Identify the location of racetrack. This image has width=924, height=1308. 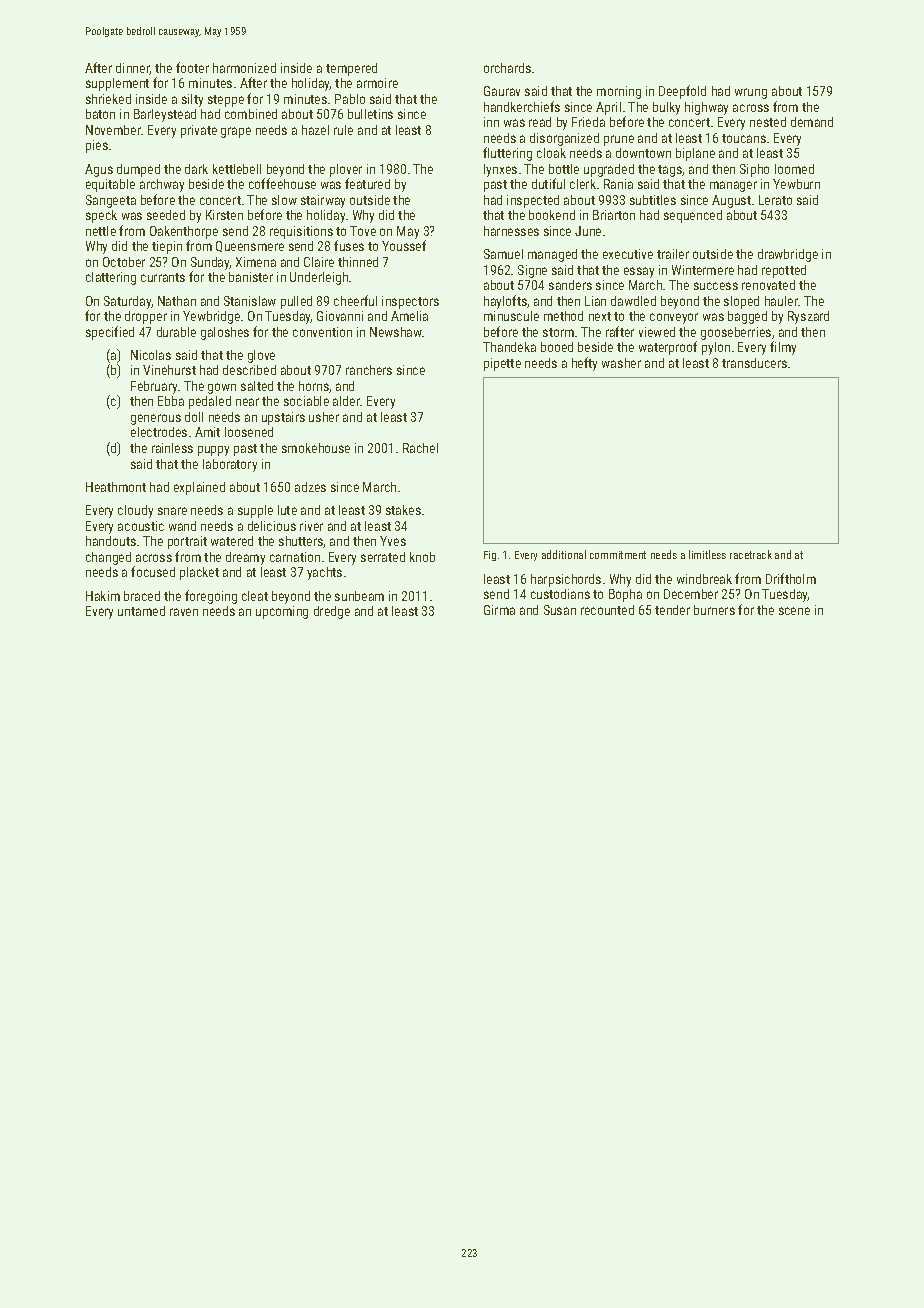
(751, 554).
